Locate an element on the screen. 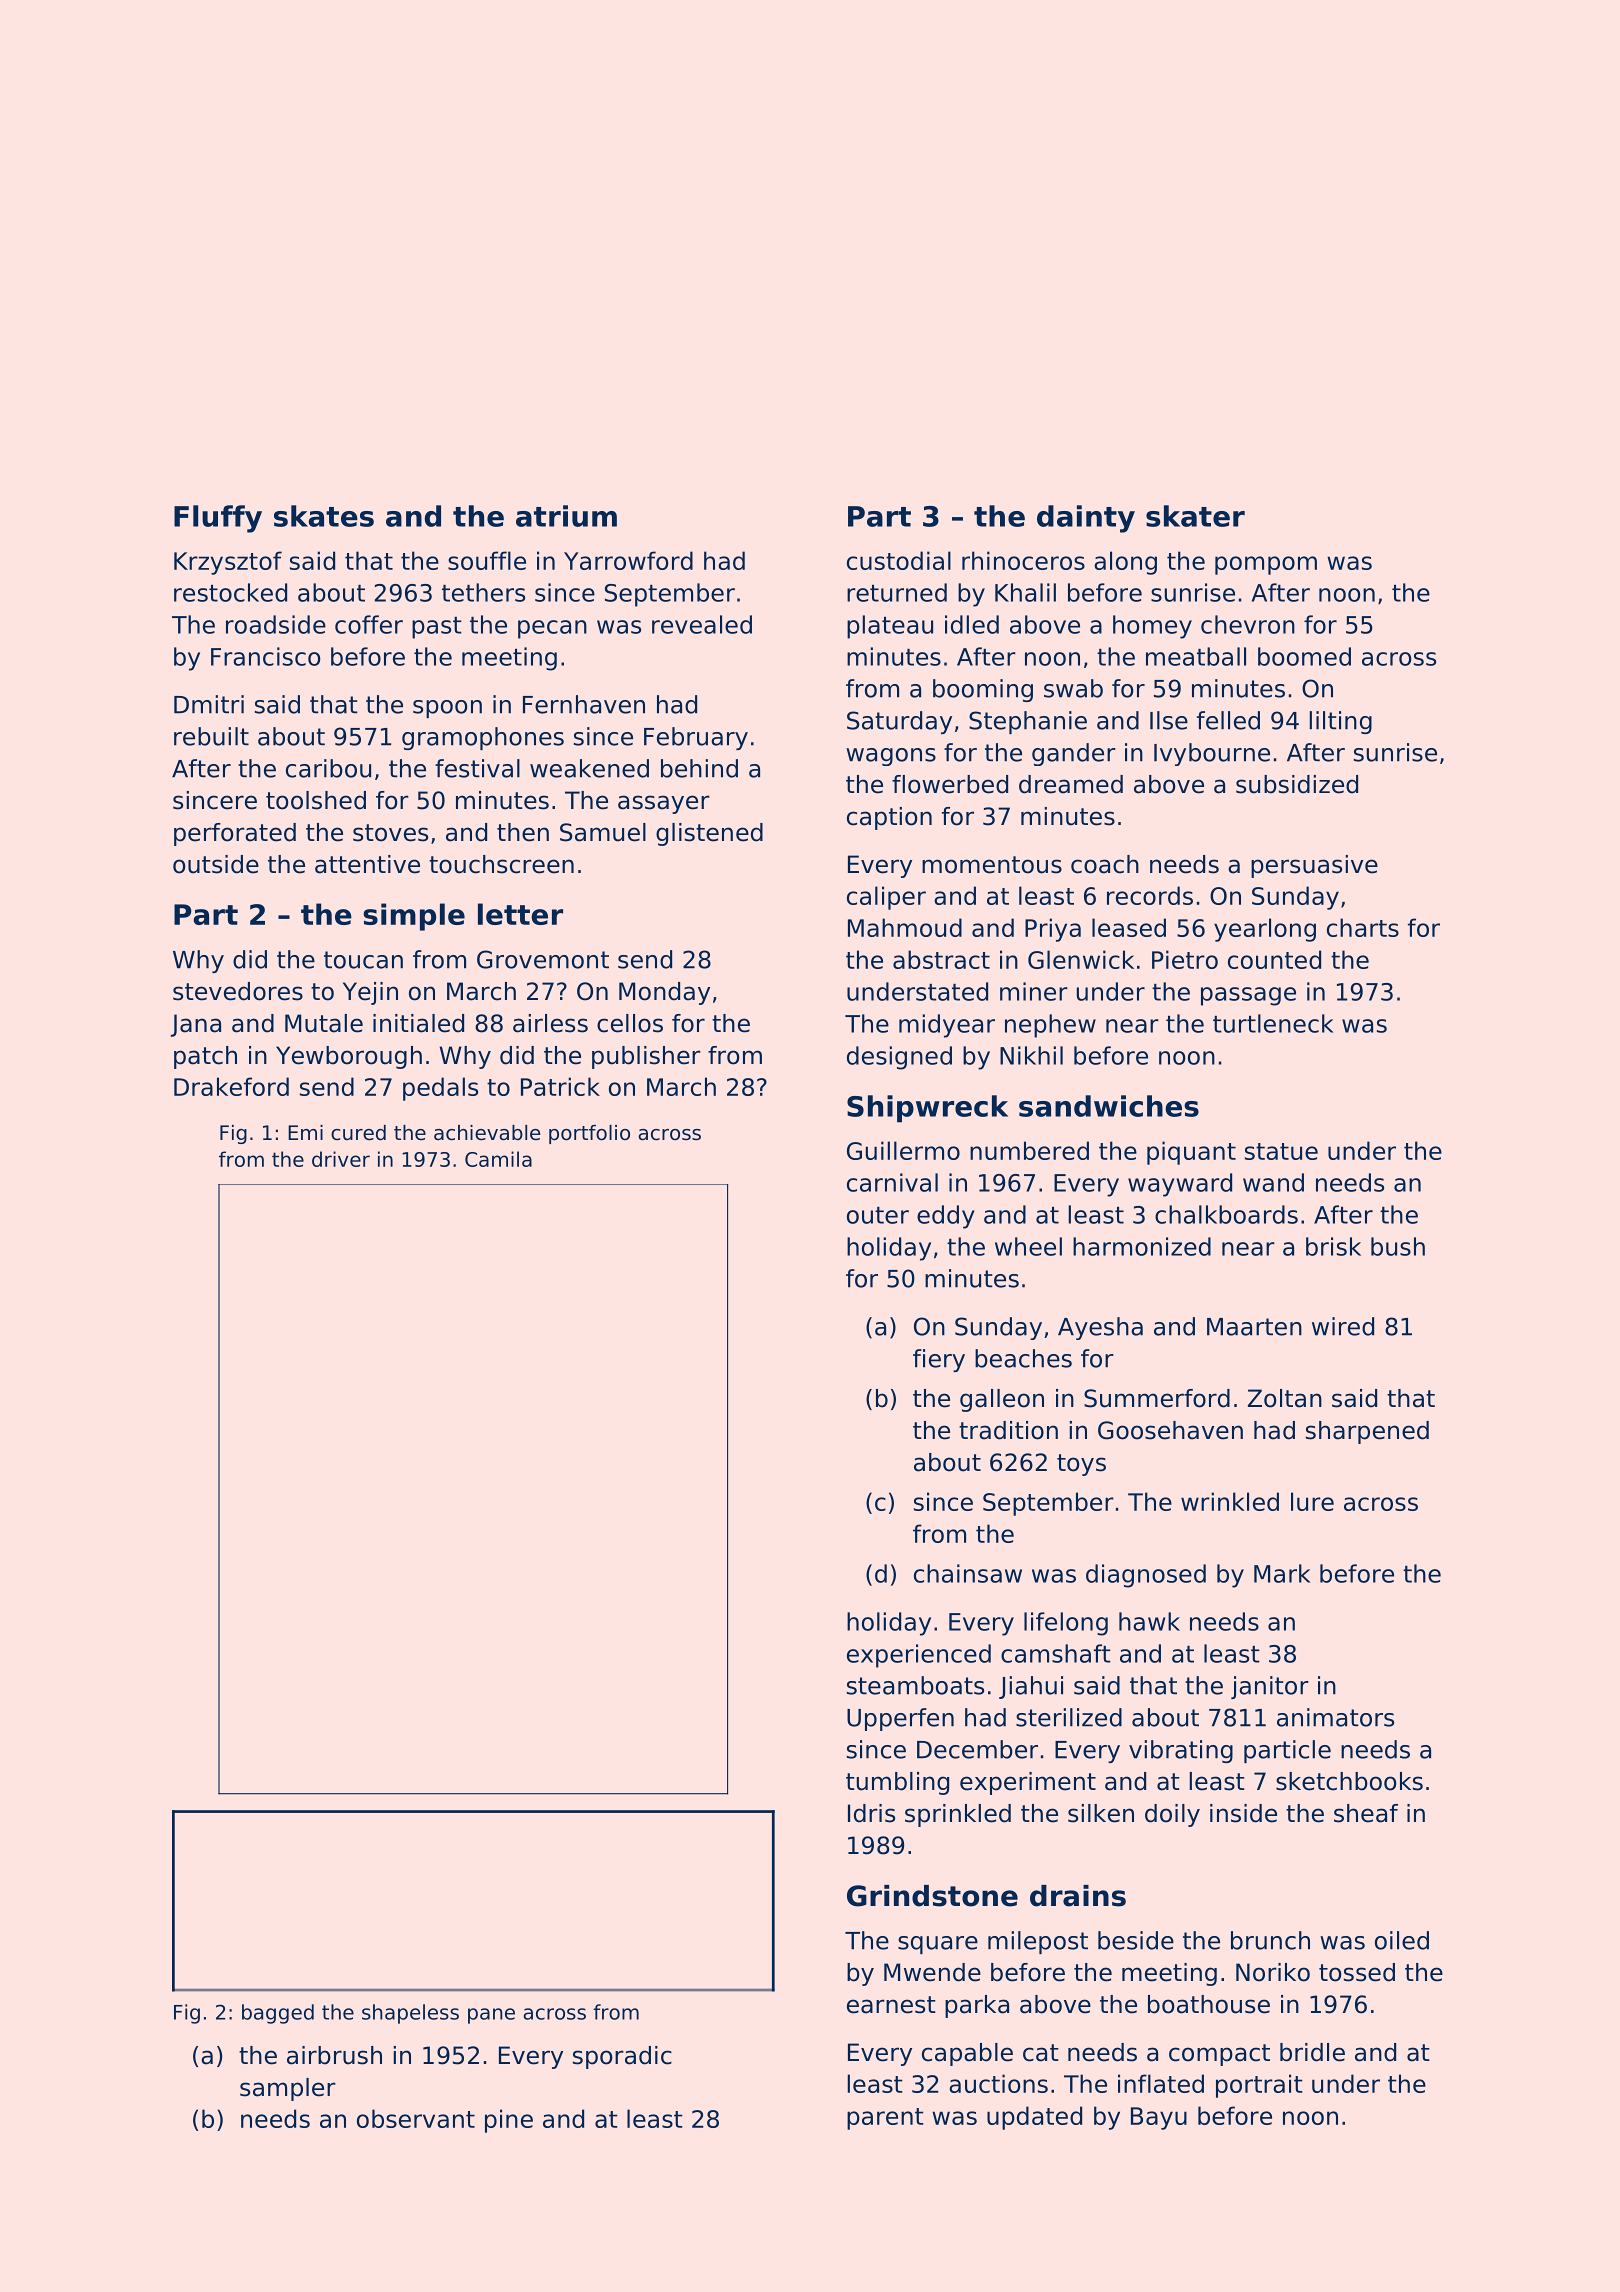  publisher is located at coordinates (646, 1057).
